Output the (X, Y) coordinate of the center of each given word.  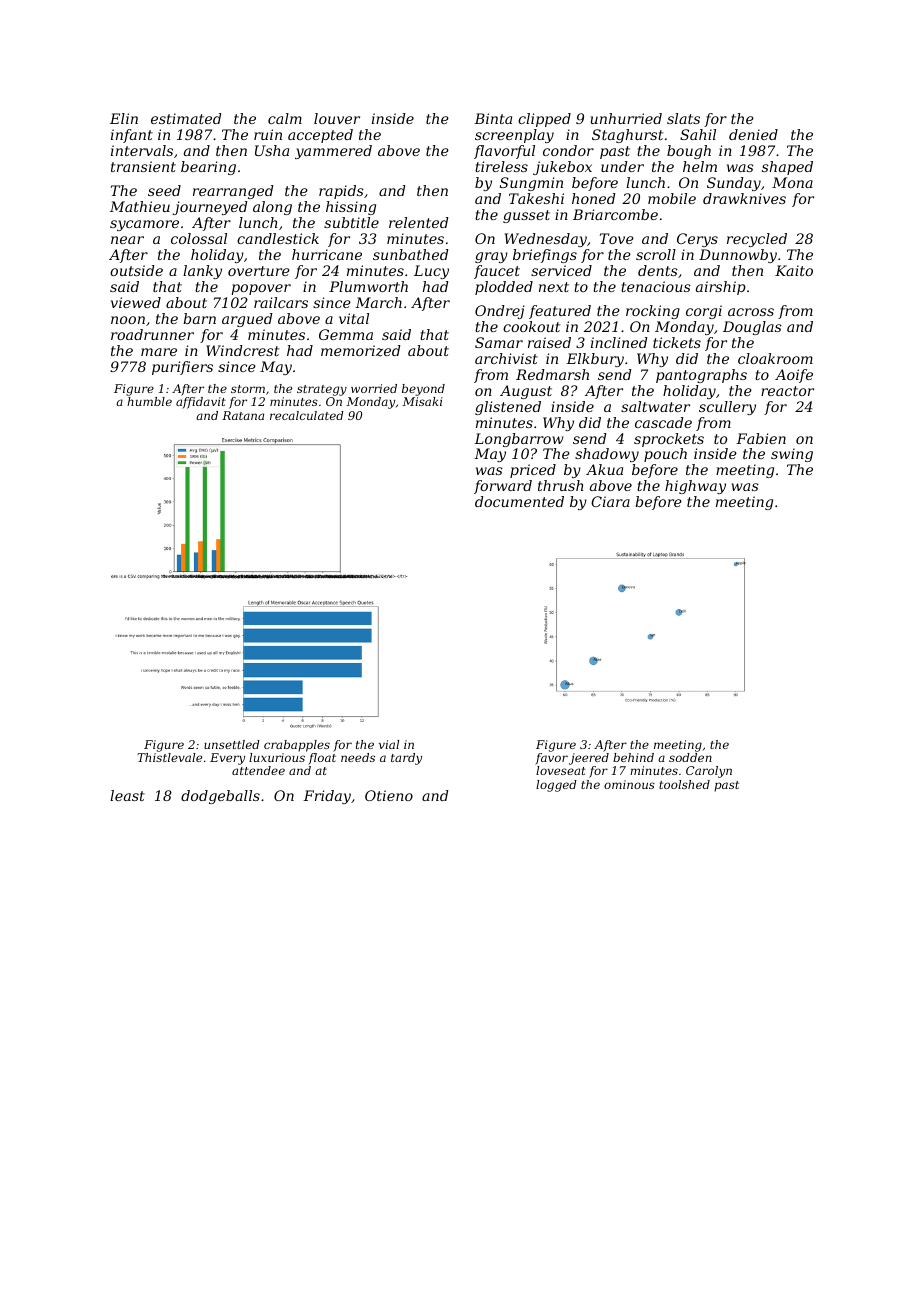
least (127, 795)
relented (419, 222)
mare (159, 352)
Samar (499, 342)
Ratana (243, 415)
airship (721, 288)
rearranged (233, 192)
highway (695, 487)
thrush (561, 485)
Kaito (794, 270)
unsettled (232, 744)
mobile (672, 198)
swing (792, 455)
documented (519, 501)
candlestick (278, 238)
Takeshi (536, 198)
